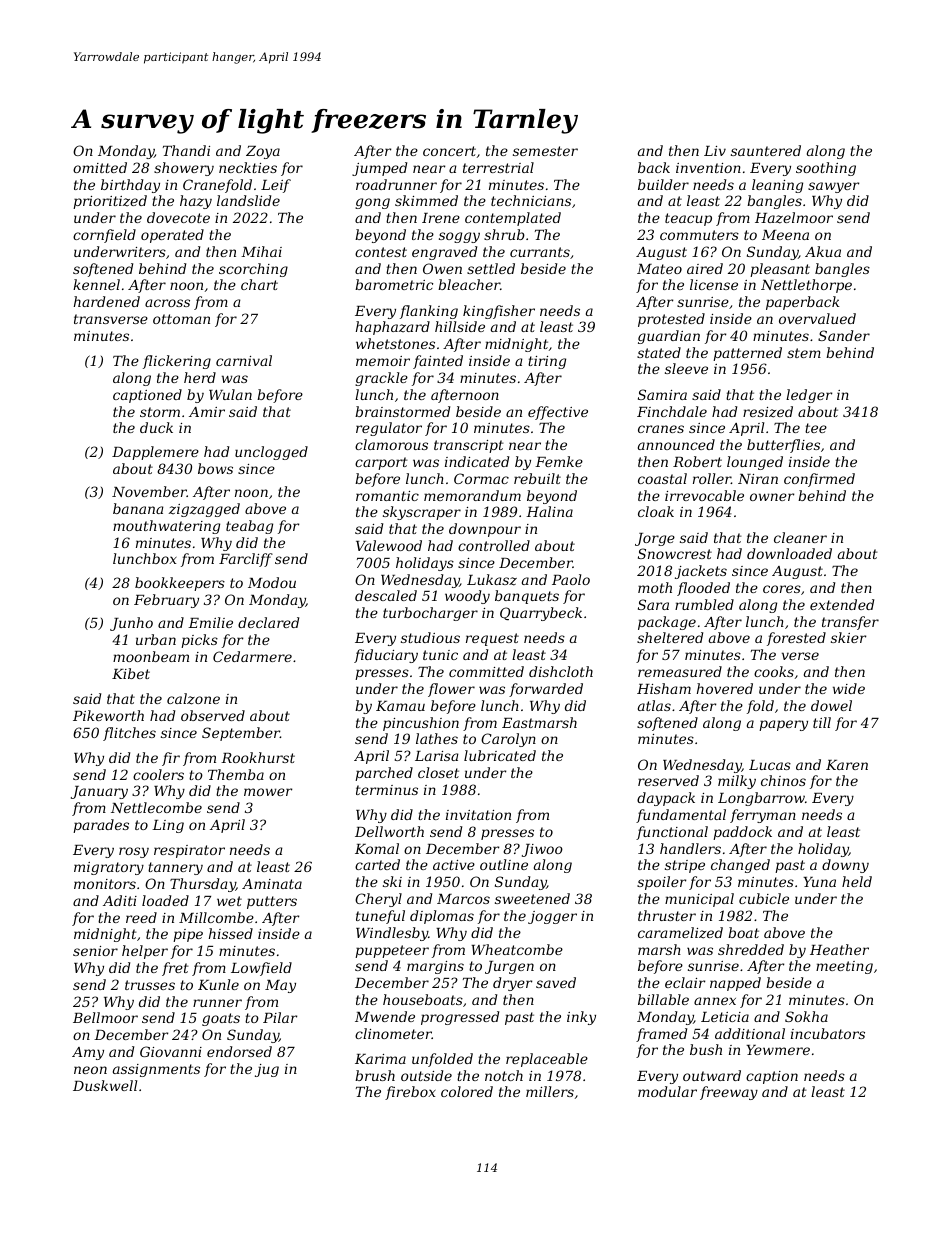  What do you see at coordinates (107, 301) in the screenshot?
I see `hardened` at bounding box center [107, 301].
